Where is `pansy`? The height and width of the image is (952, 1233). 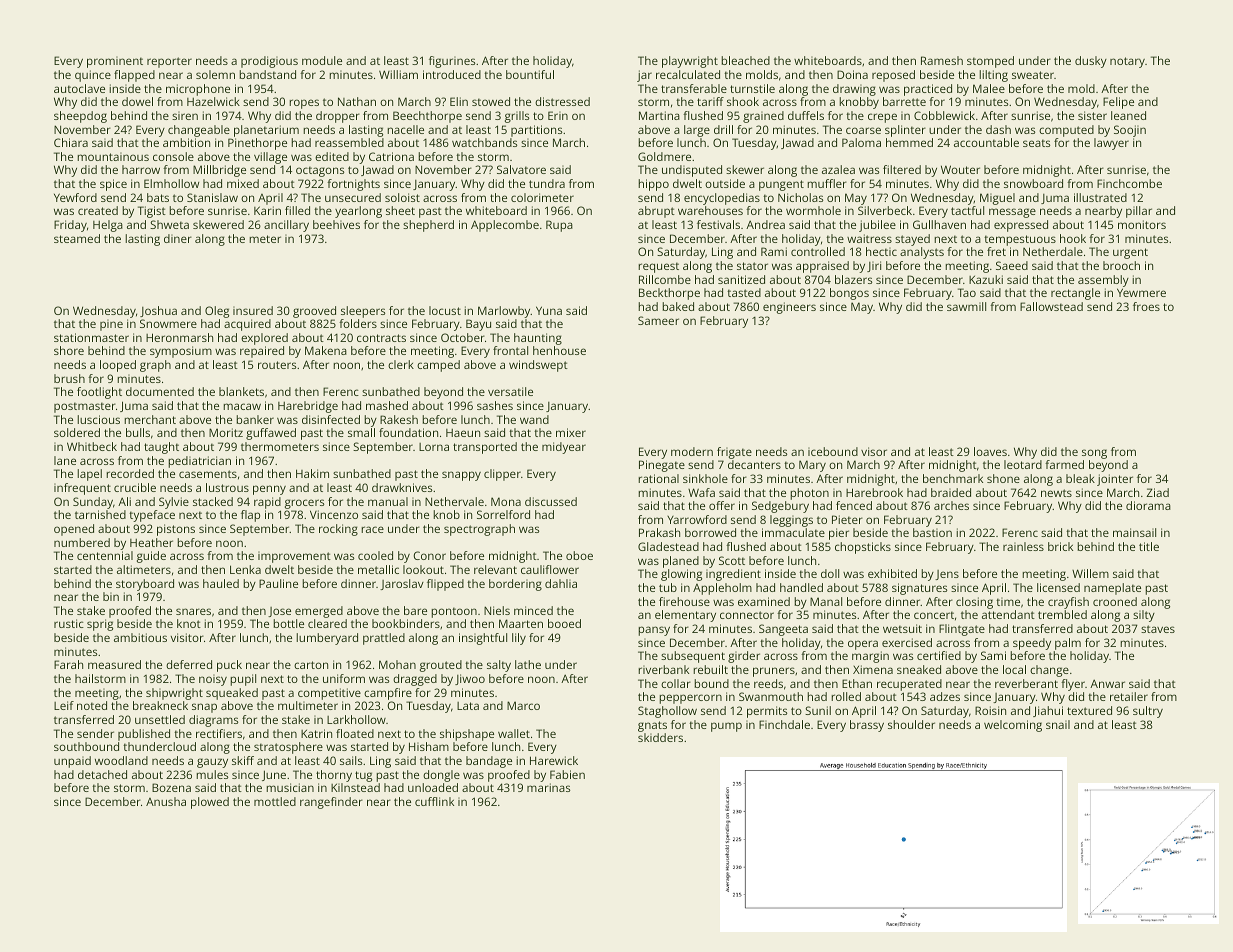 pansy is located at coordinates (654, 631).
